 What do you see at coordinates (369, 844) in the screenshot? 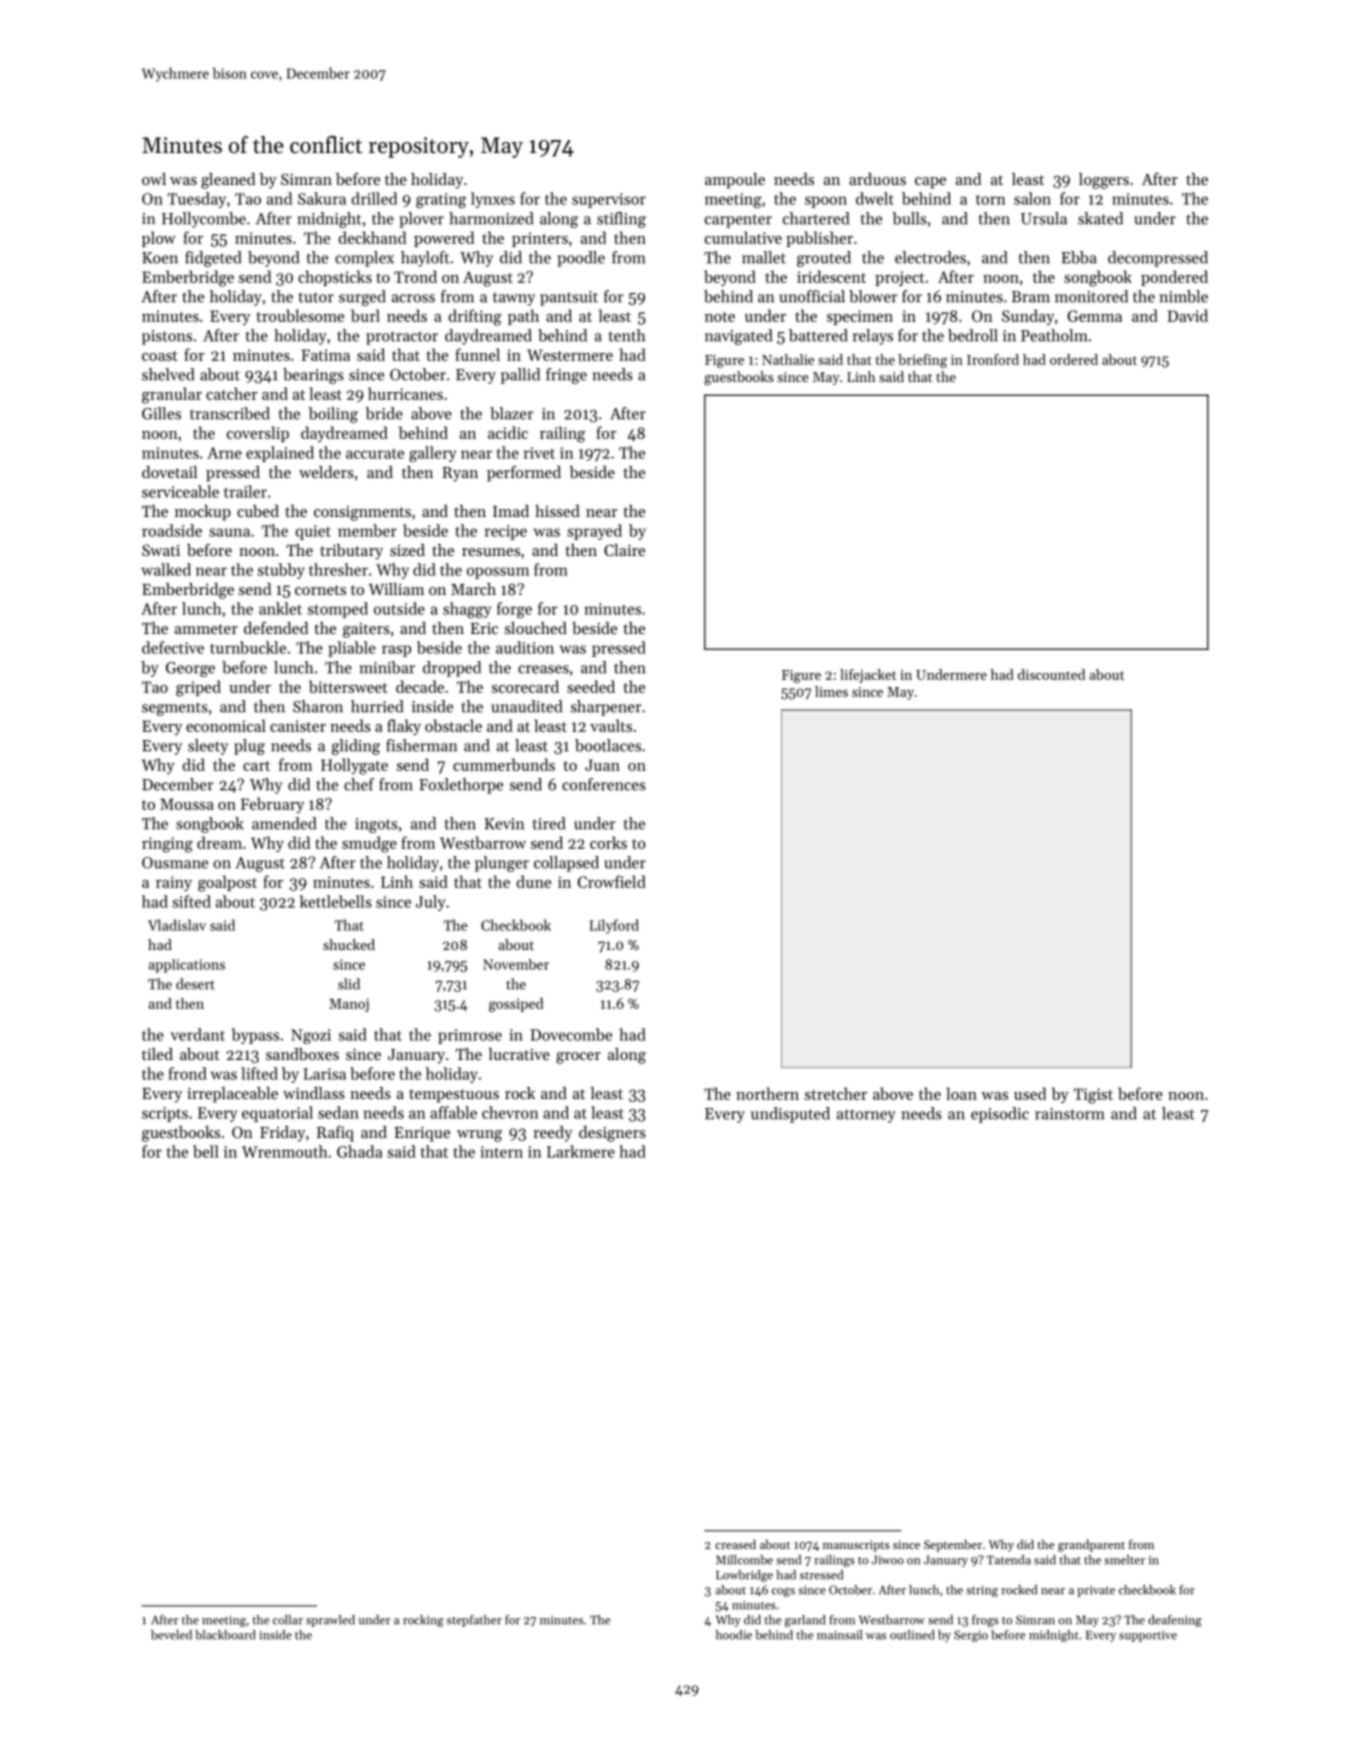
I see `smudge` at bounding box center [369, 844].
